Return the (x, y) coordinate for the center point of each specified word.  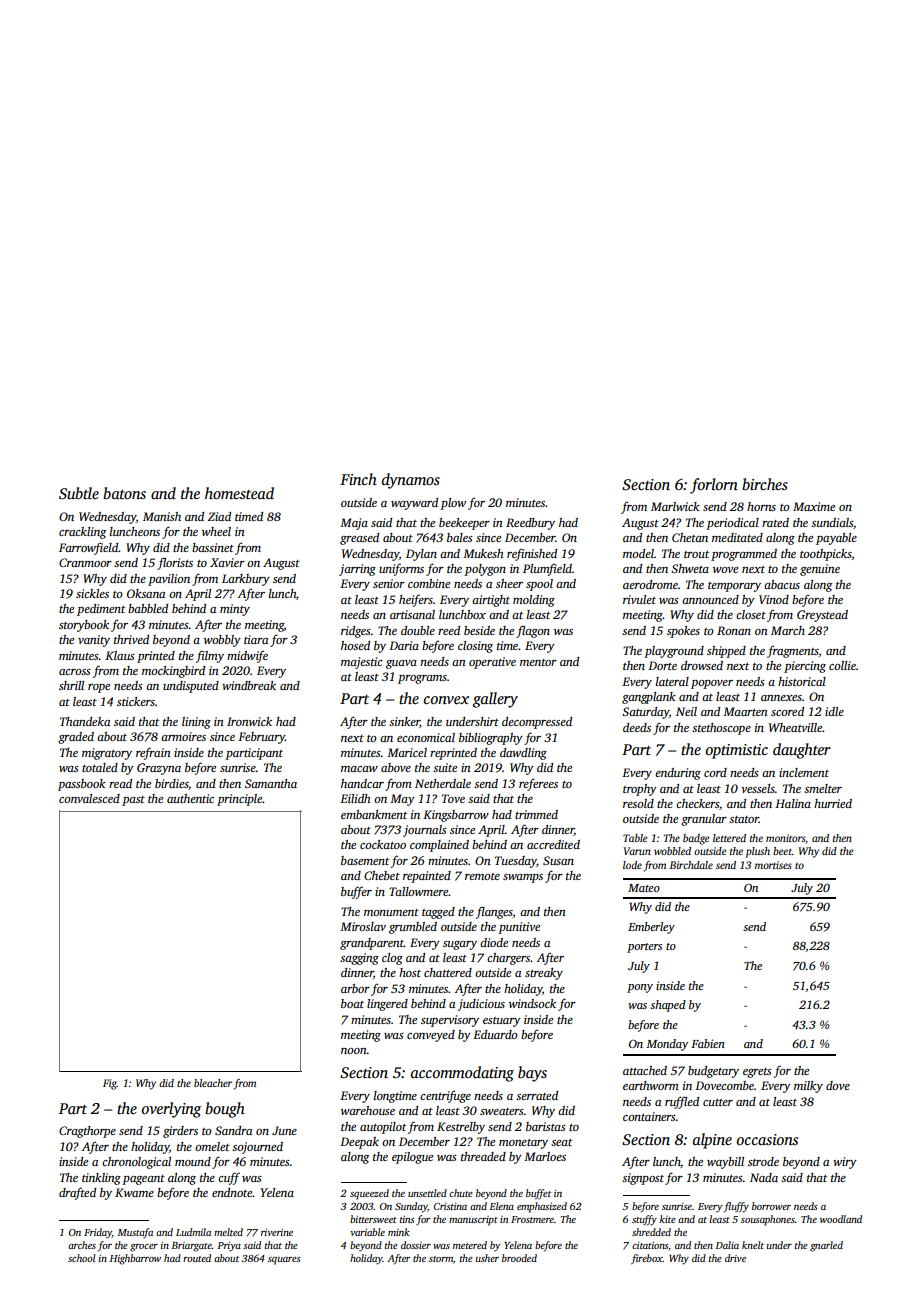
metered (470, 1245)
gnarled (826, 1246)
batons (124, 493)
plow (453, 504)
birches (765, 484)
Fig (110, 1084)
